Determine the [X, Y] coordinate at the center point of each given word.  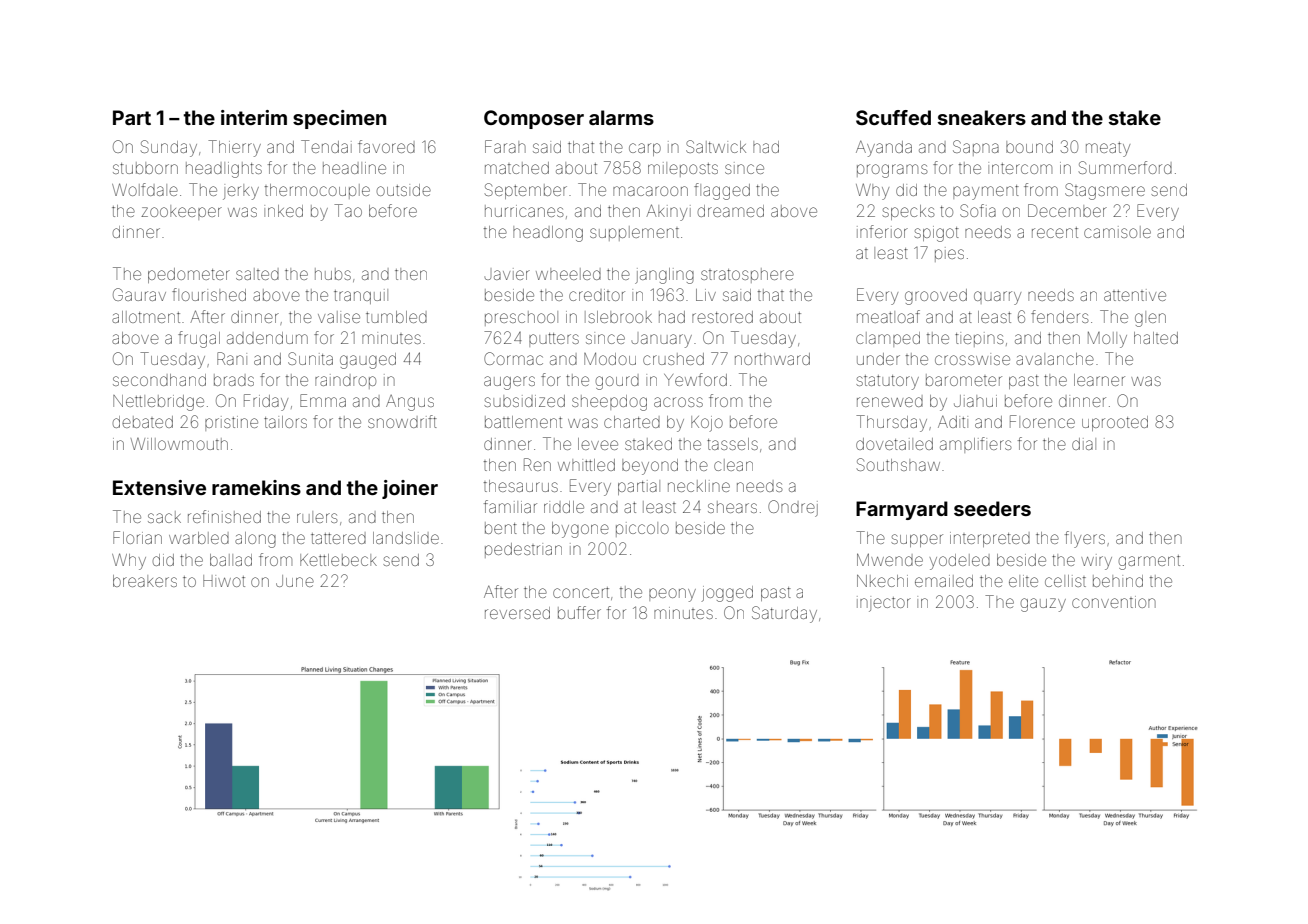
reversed [517, 613]
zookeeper [181, 212]
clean [733, 465]
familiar [510, 506]
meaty [1108, 149]
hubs [333, 274]
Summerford [1125, 167]
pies [949, 254]
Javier [507, 274]
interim [254, 117]
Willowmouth [179, 444]
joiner [410, 489]
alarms [621, 117]
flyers [1085, 539]
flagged [722, 191]
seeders [992, 508]
